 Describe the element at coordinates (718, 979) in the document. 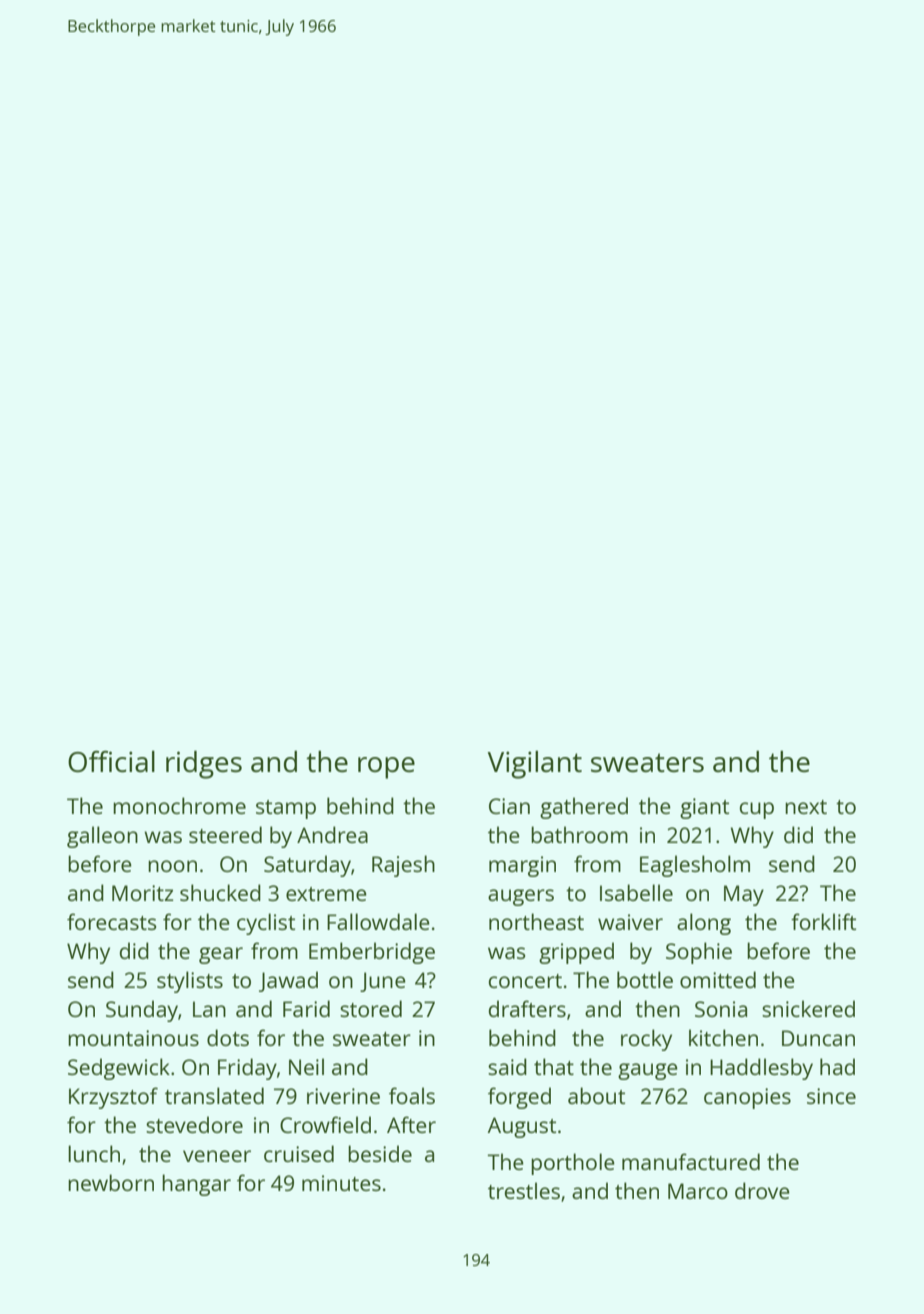

I see `omitted` at that location.
